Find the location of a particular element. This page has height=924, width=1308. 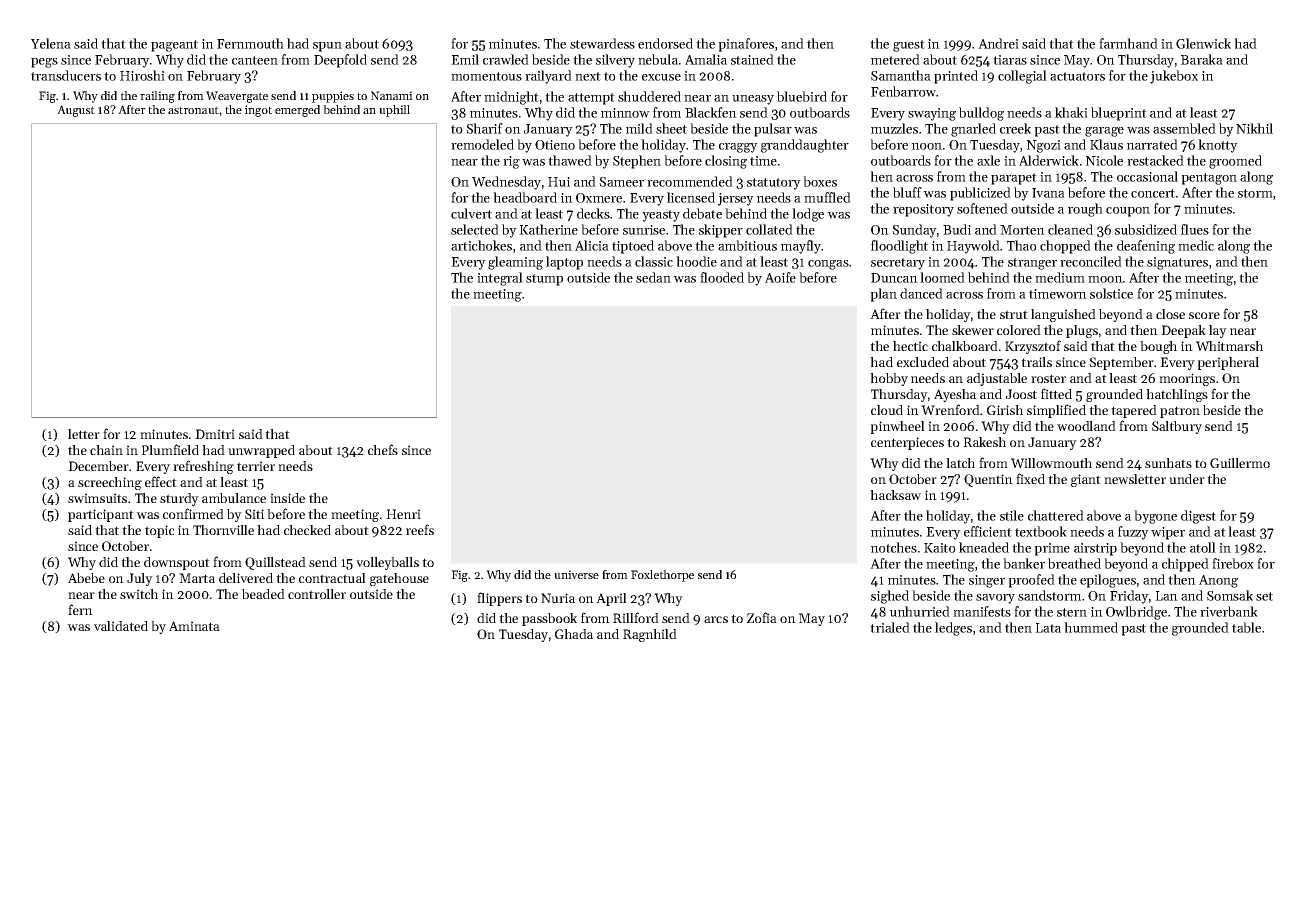

pulsar is located at coordinates (773, 130).
